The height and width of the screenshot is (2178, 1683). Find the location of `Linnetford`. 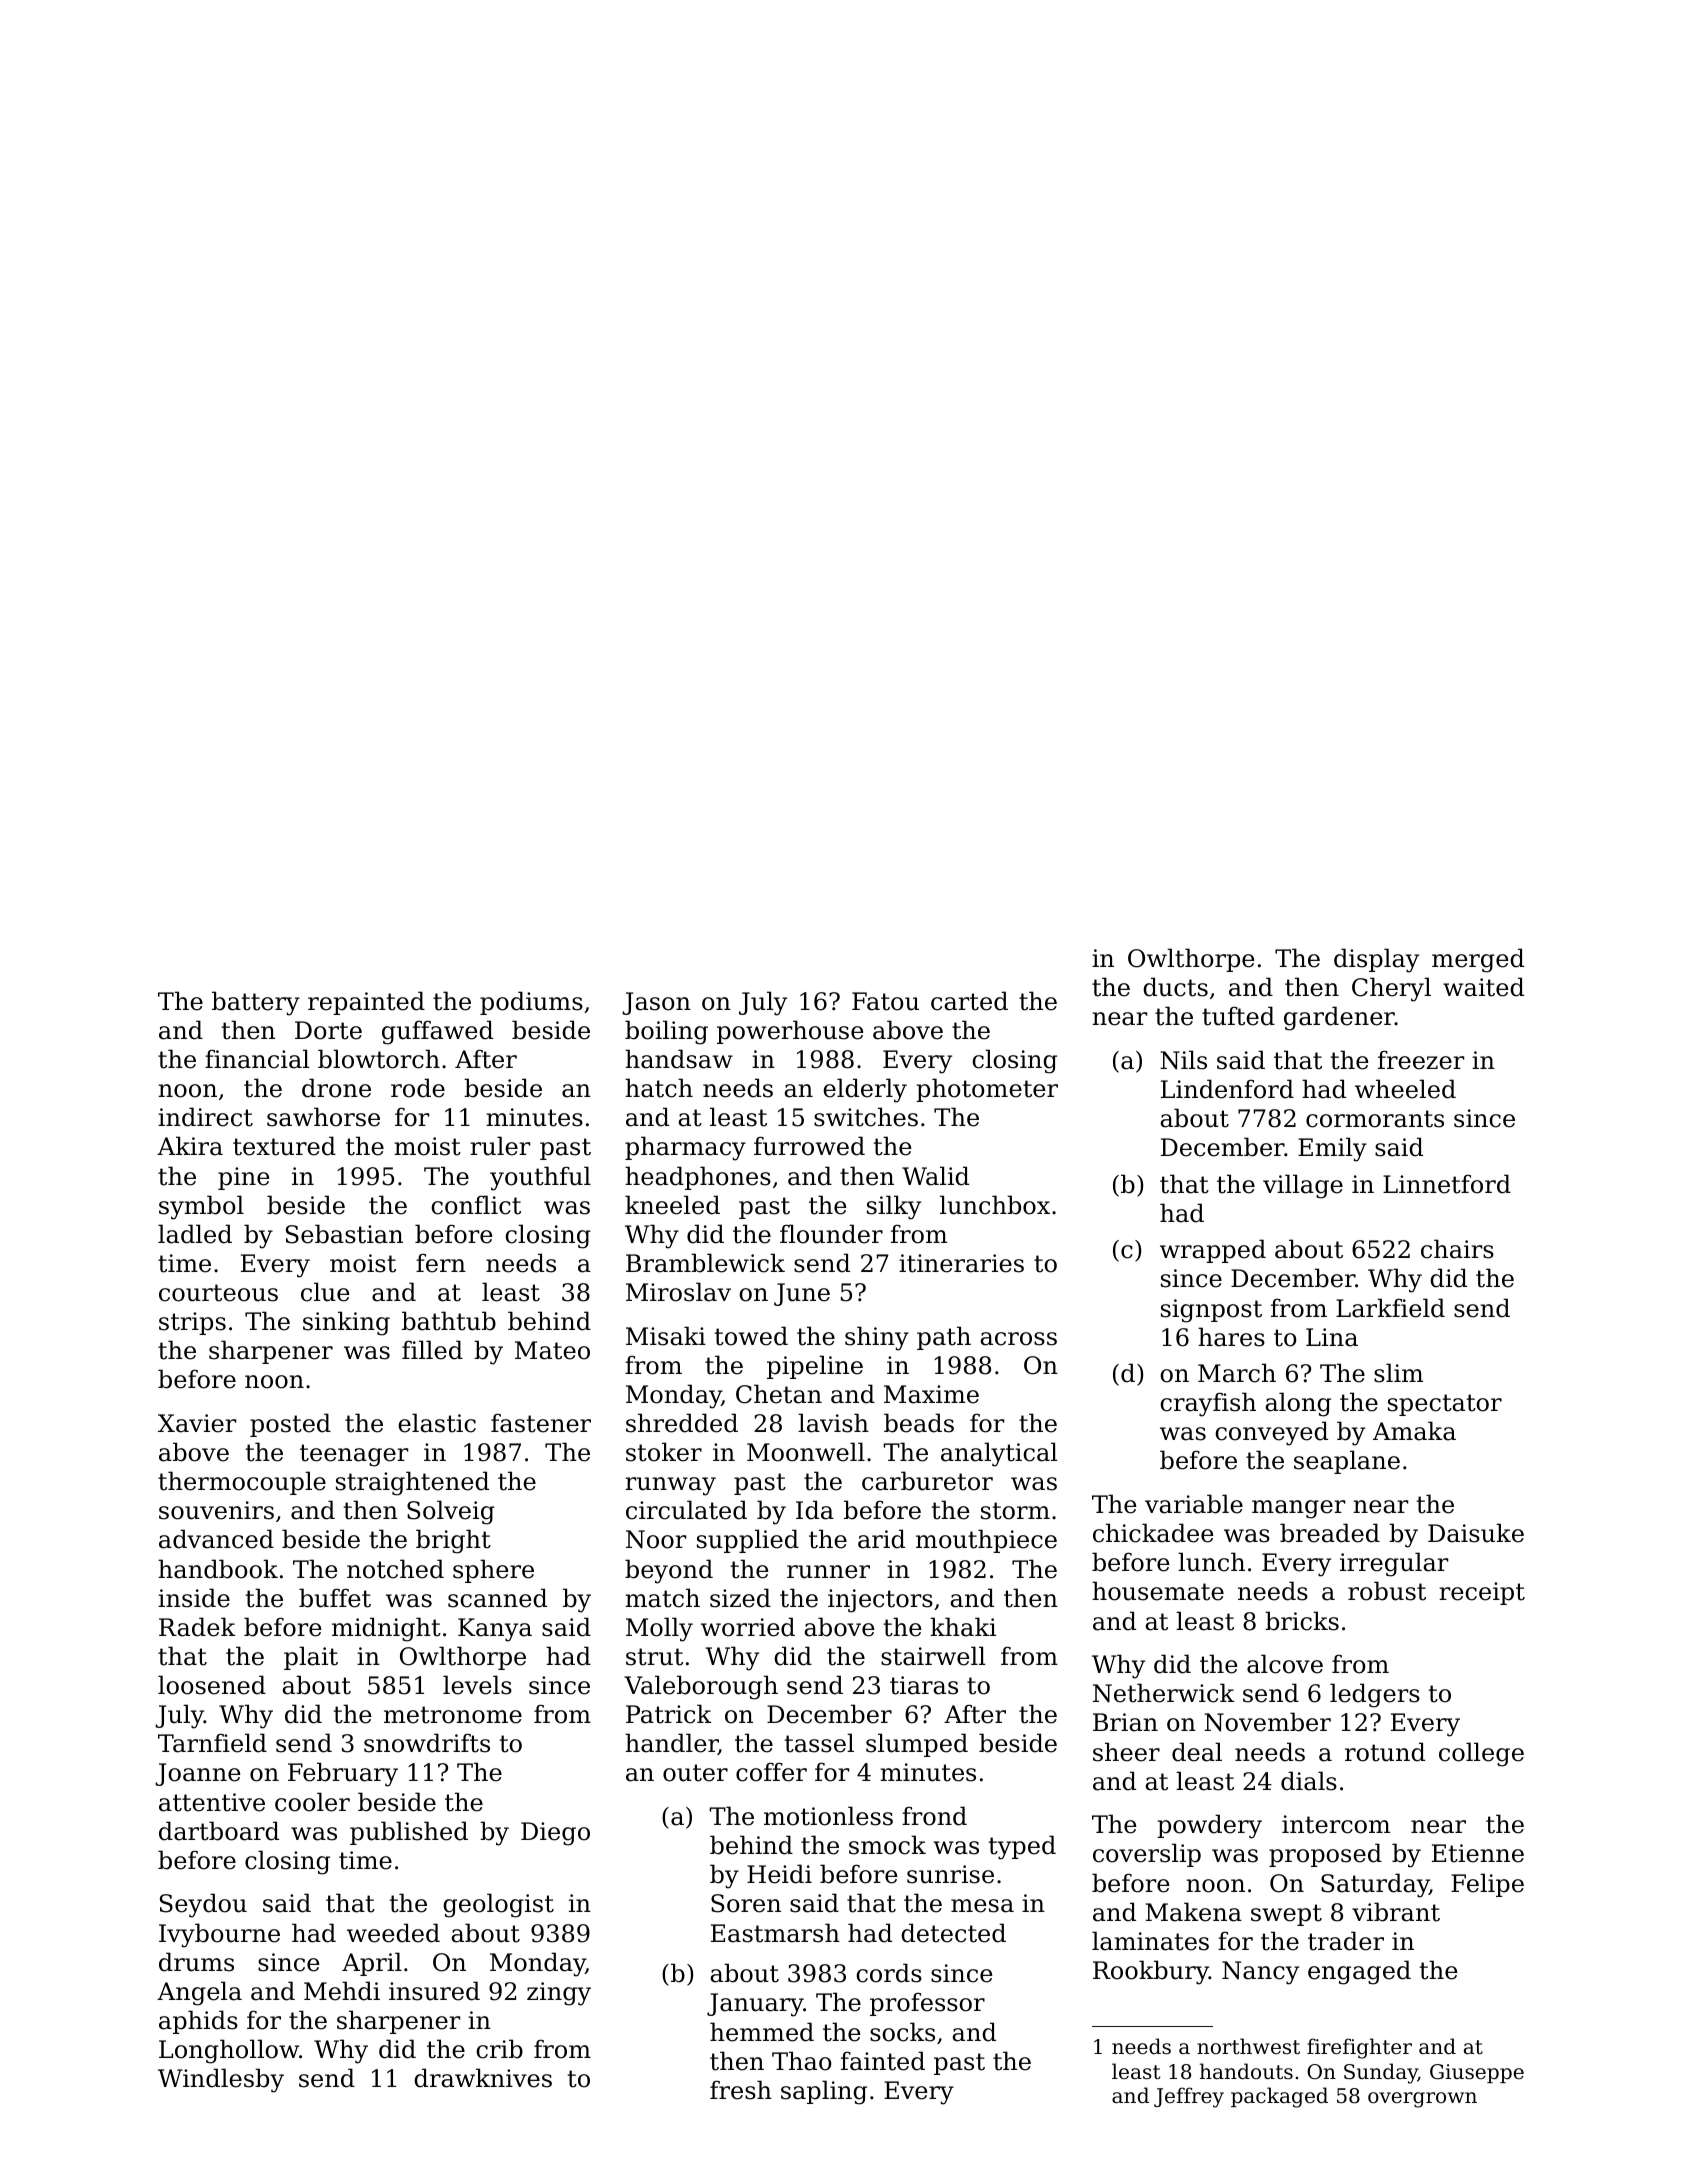

Linnetford is located at coordinates (1447, 1184).
